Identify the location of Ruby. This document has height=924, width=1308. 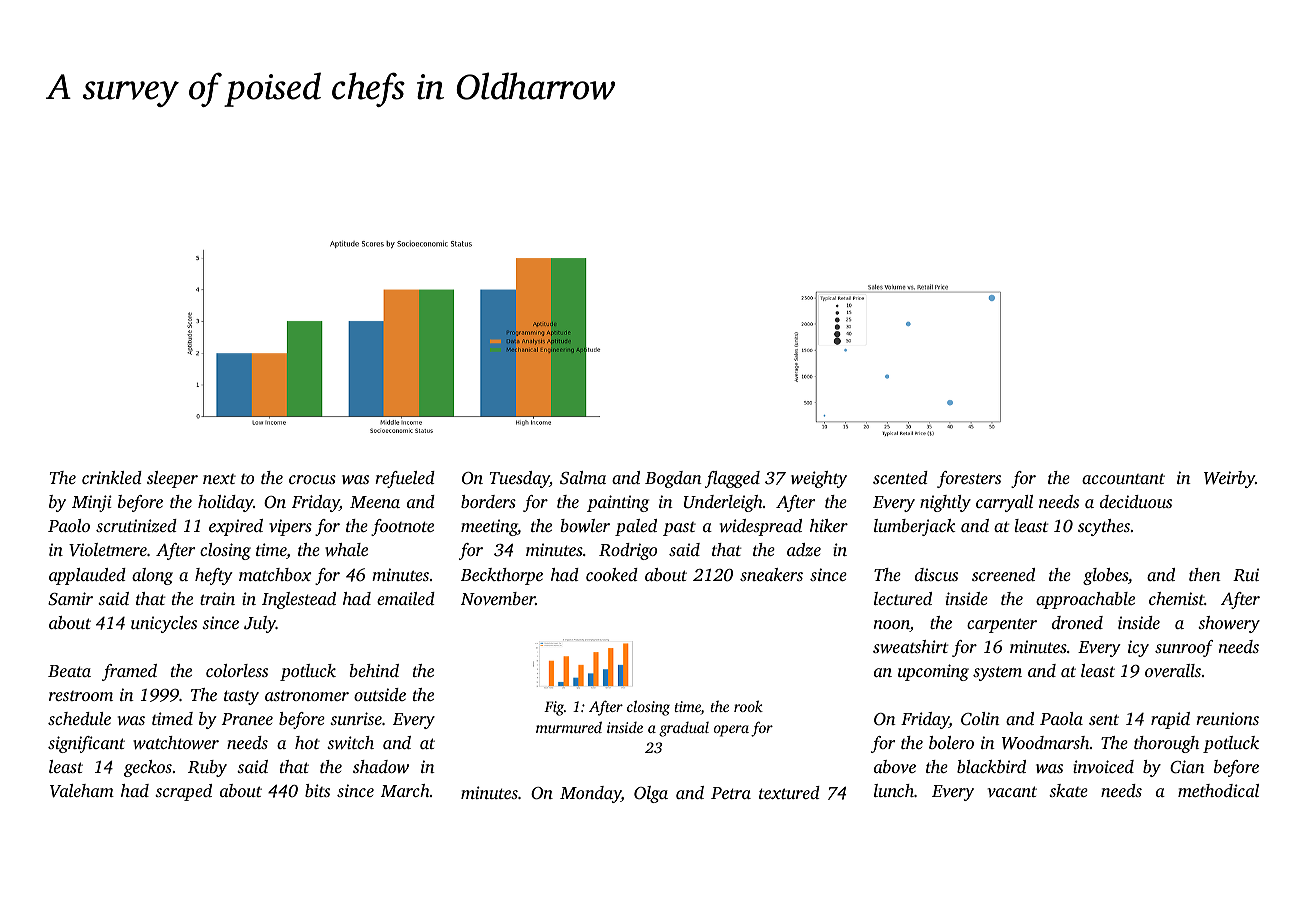
(207, 768).
